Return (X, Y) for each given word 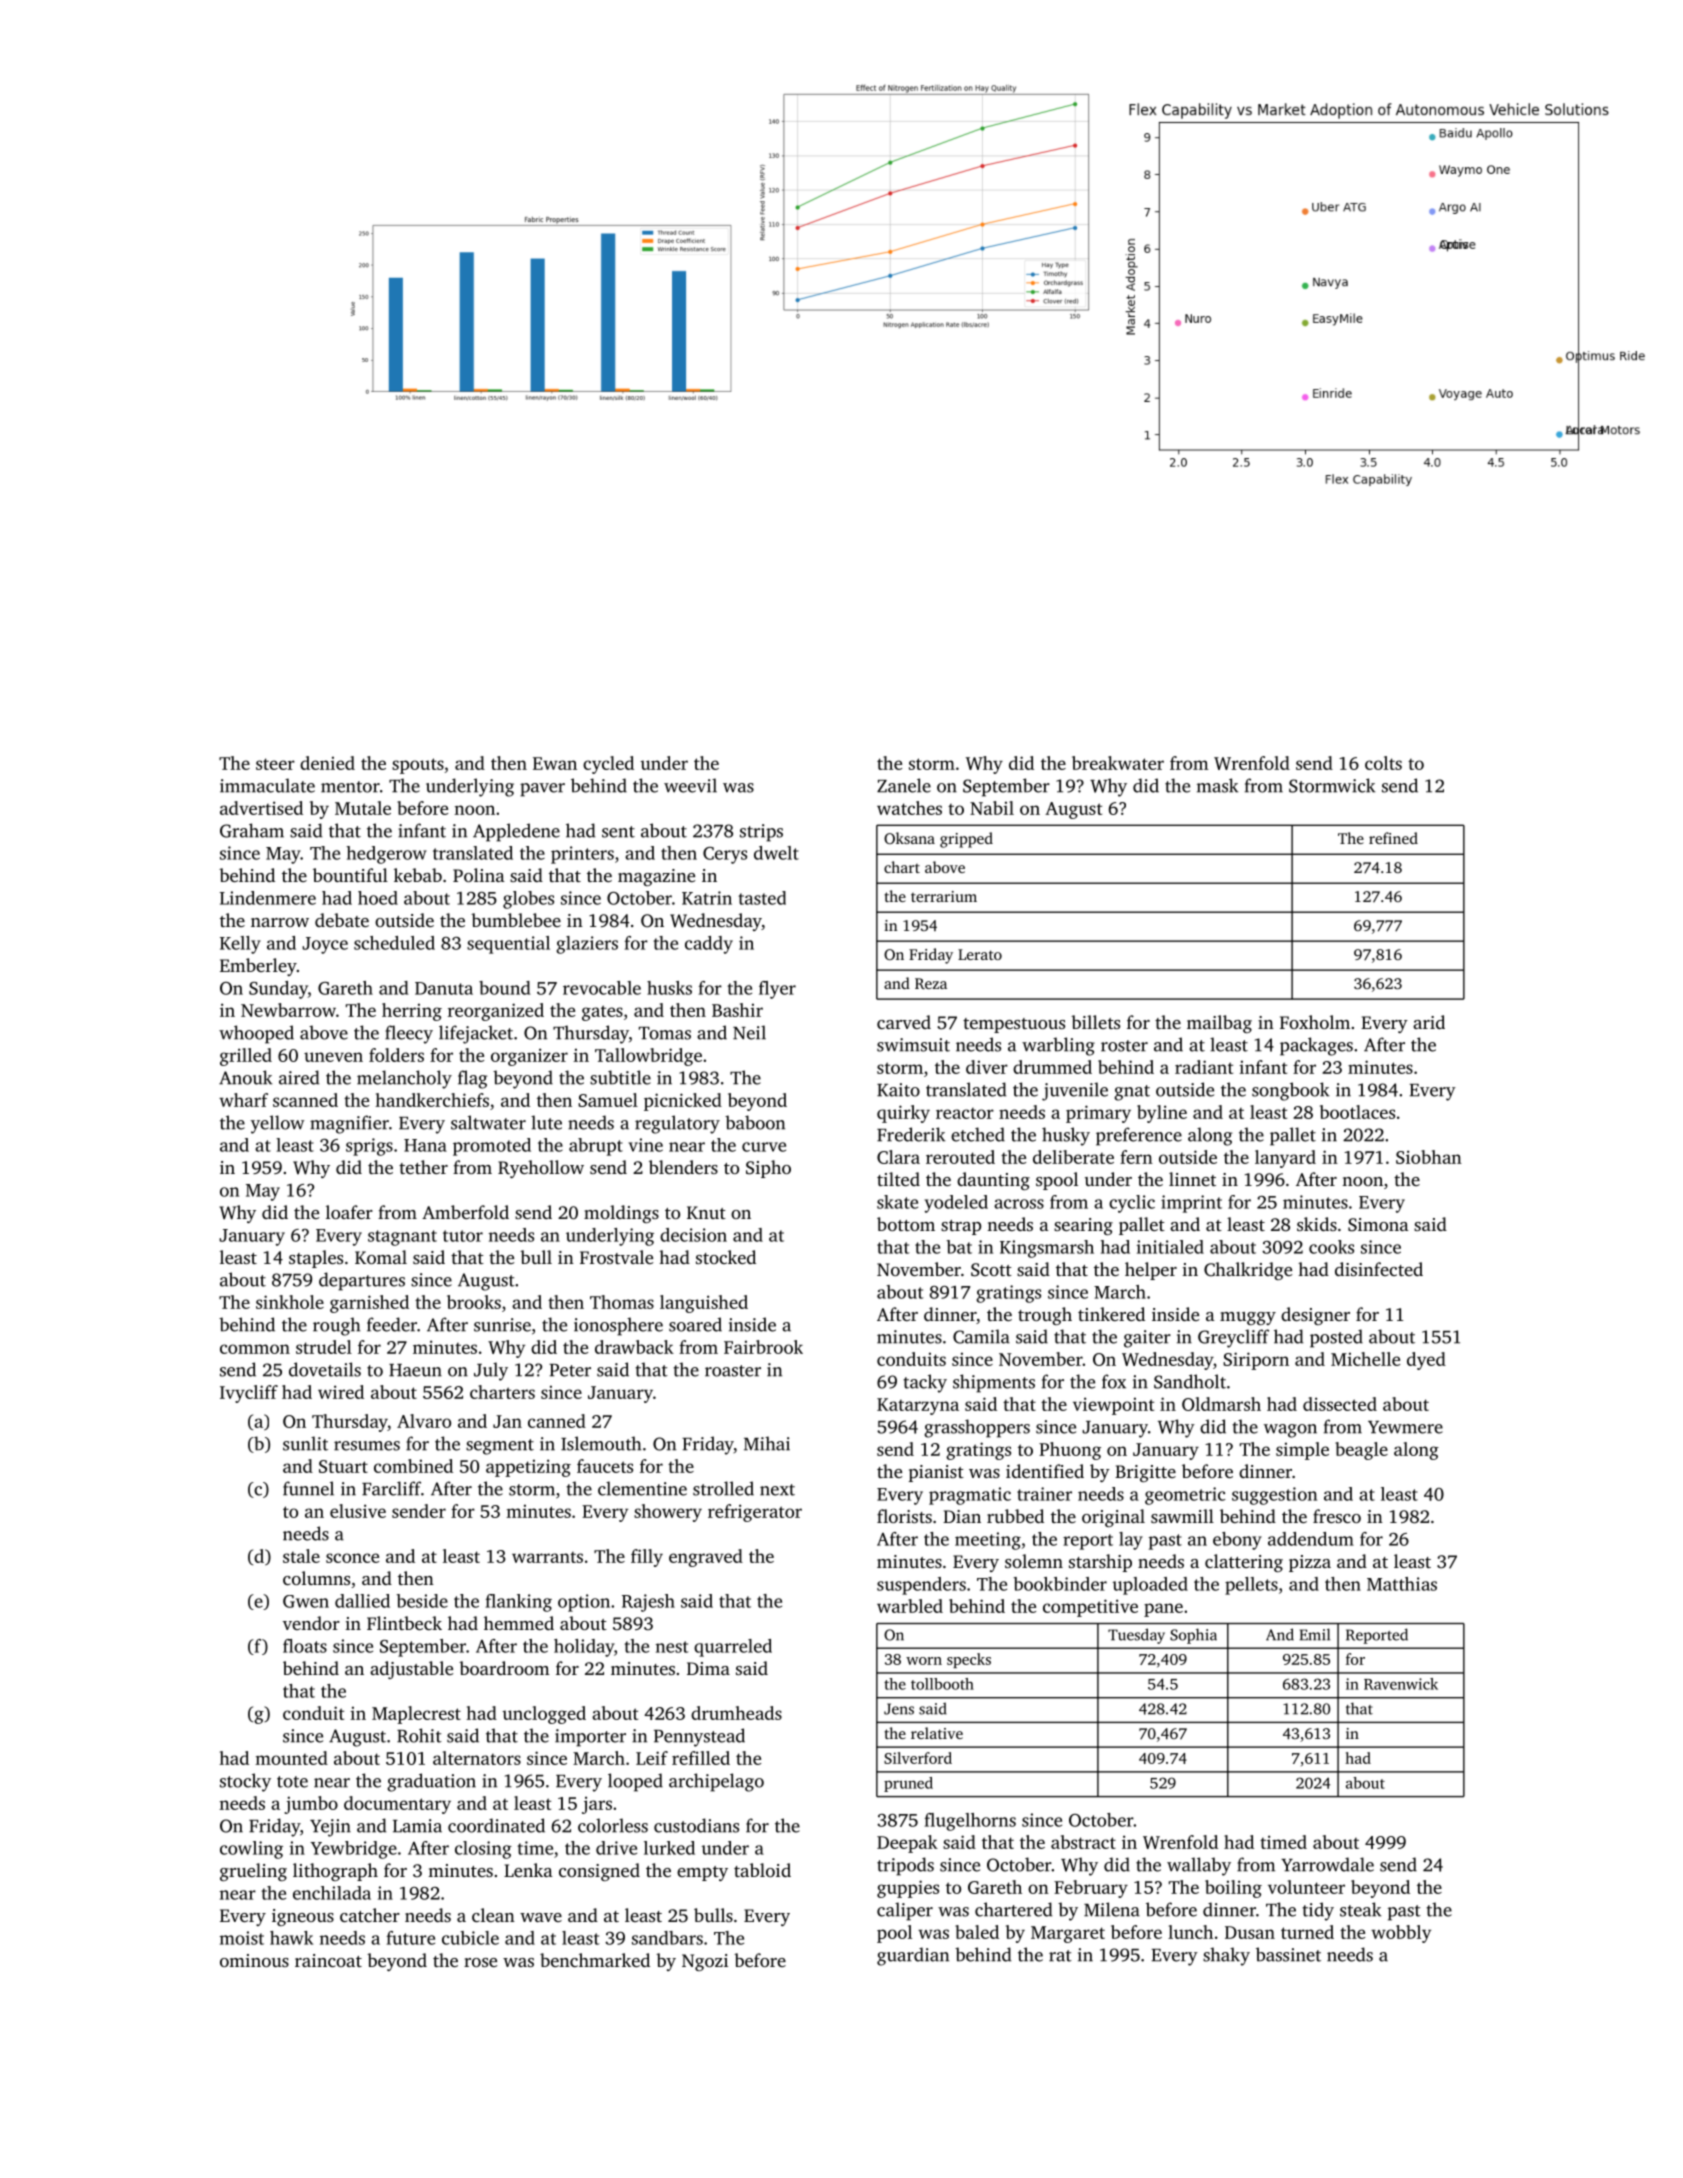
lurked (669, 1848)
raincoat (328, 1960)
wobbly (1401, 1934)
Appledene (516, 832)
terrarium (944, 896)
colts (1383, 763)
